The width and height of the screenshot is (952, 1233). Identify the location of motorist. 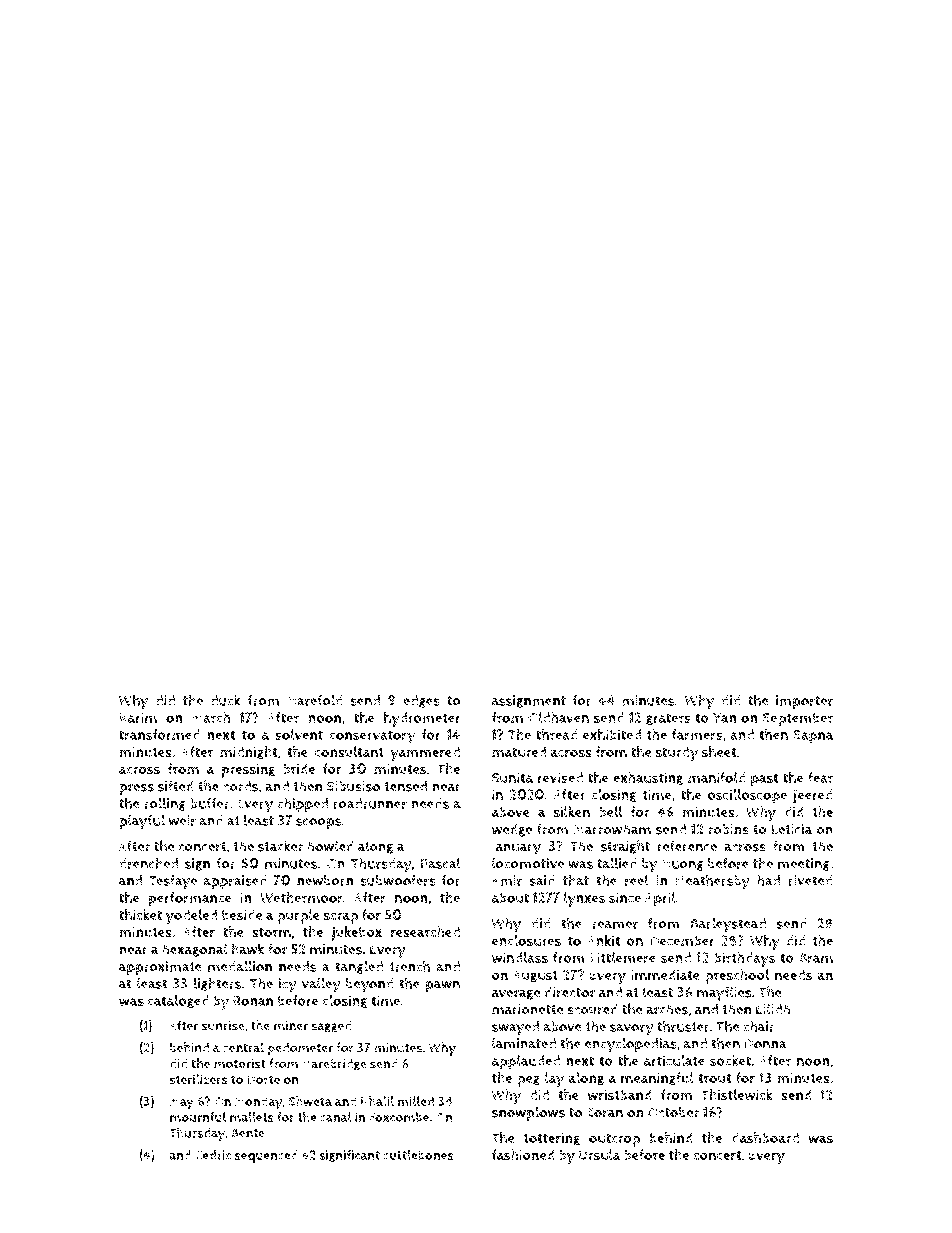
(240, 1064).
